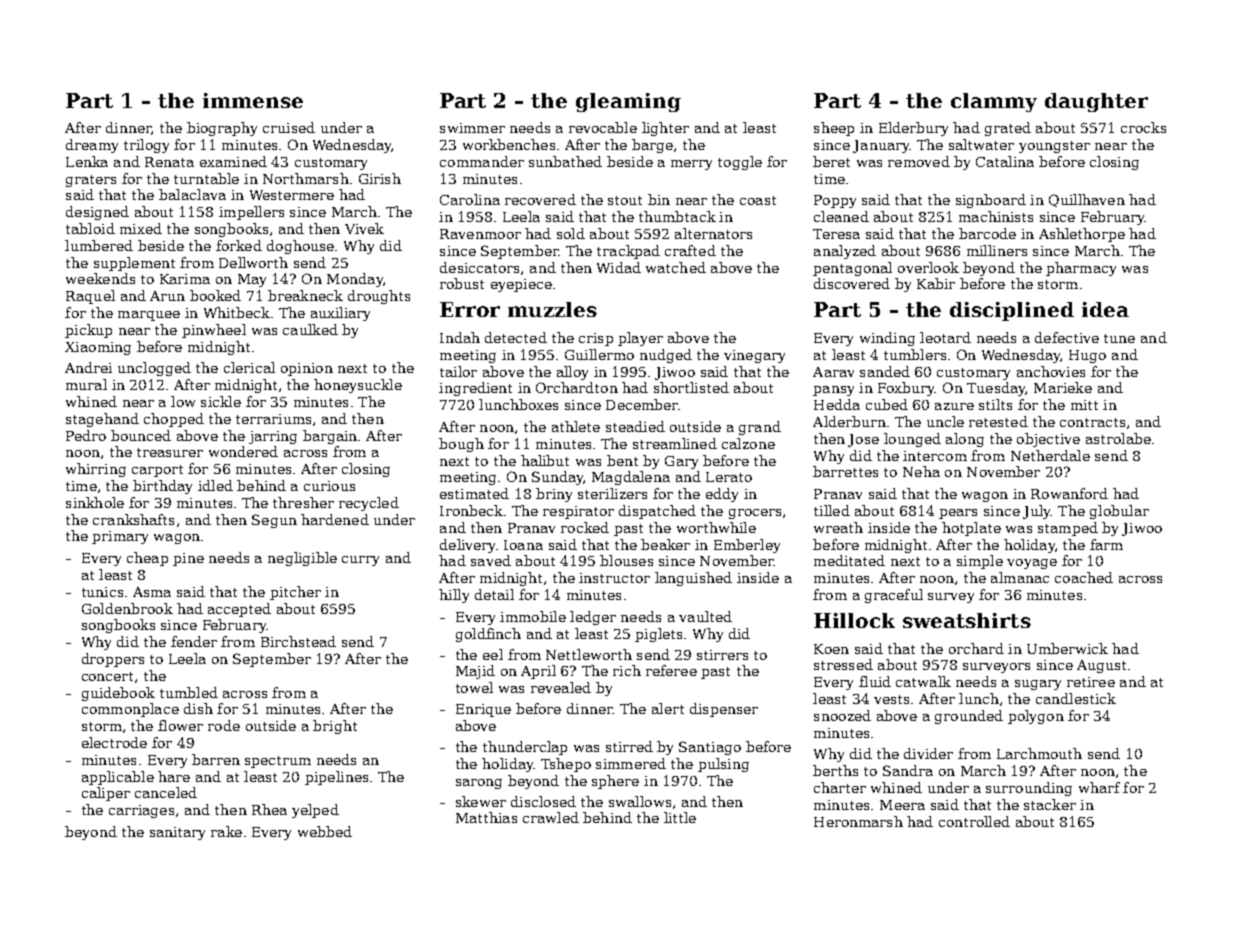 The image size is (1233, 952). What do you see at coordinates (628, 102) in the image?
I see `gleaming` at bounding box center [628, 102].
